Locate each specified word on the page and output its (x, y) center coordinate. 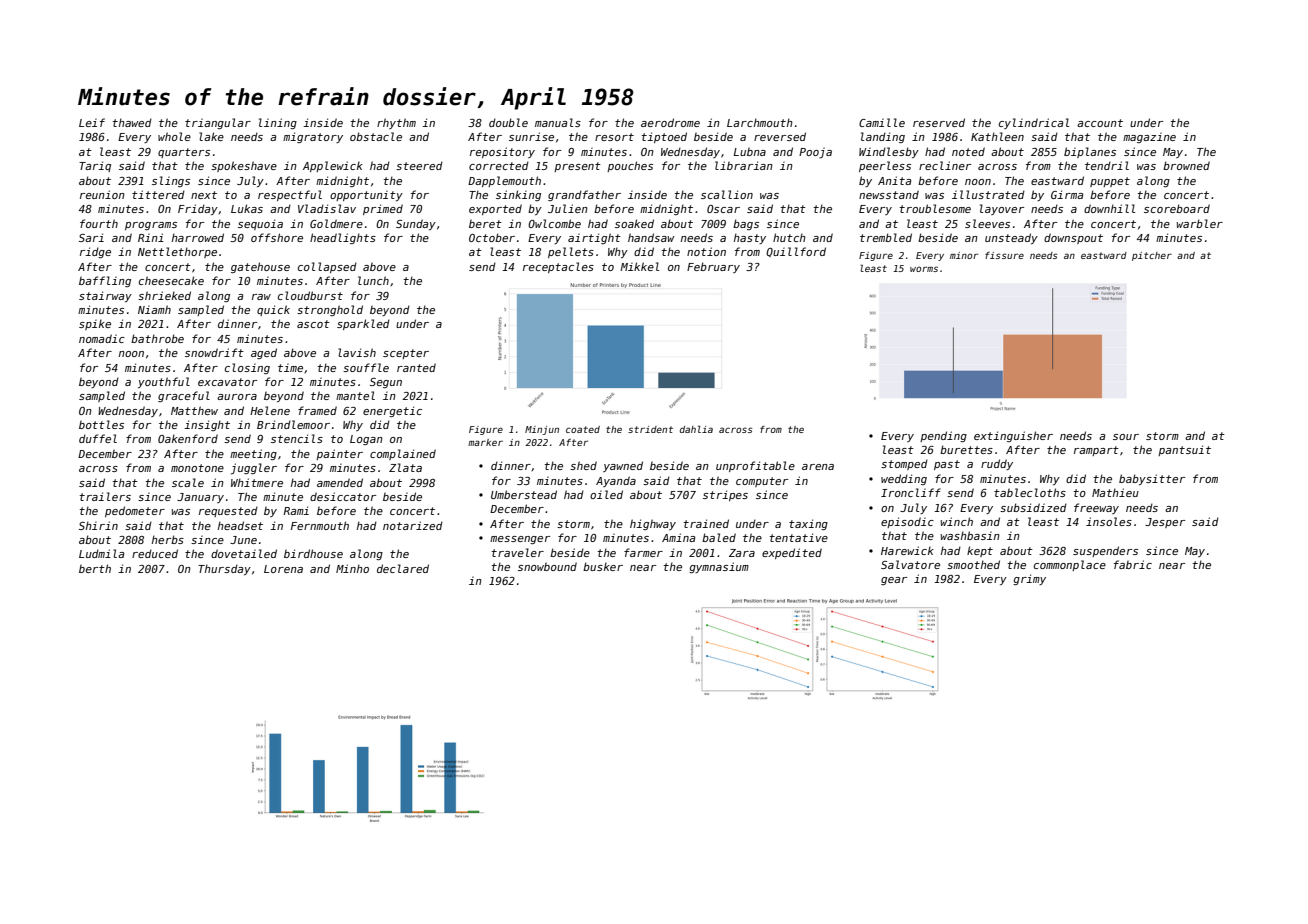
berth (95, 568)
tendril (1107, 165)
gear (894, 581)
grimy (1029, 579)
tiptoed (664, 137)
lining (278, 123)
